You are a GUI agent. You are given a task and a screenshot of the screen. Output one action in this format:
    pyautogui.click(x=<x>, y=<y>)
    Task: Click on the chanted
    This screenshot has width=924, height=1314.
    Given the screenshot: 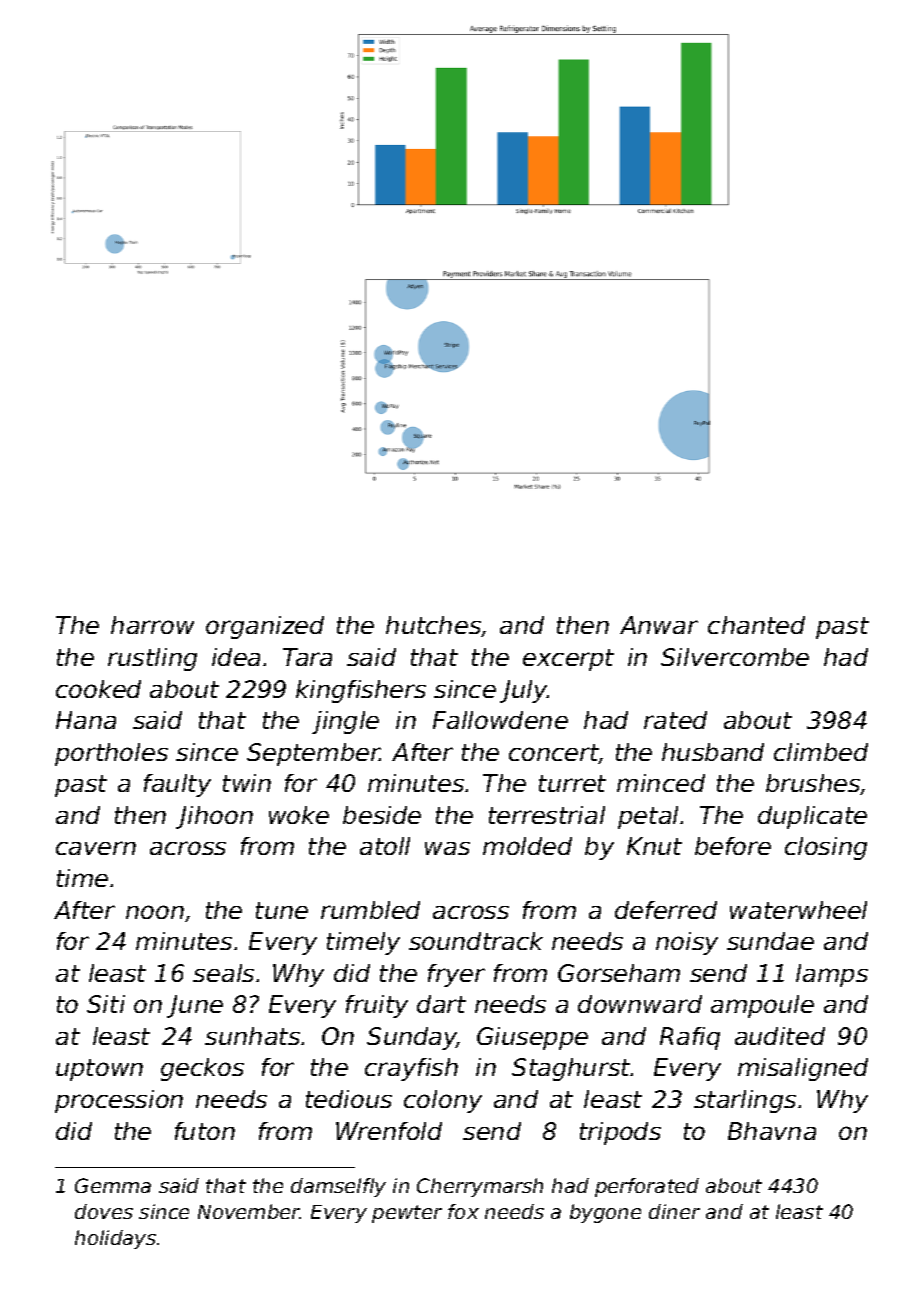 What is the action you would take?
    pyautogui.click(x=756, y=625)
